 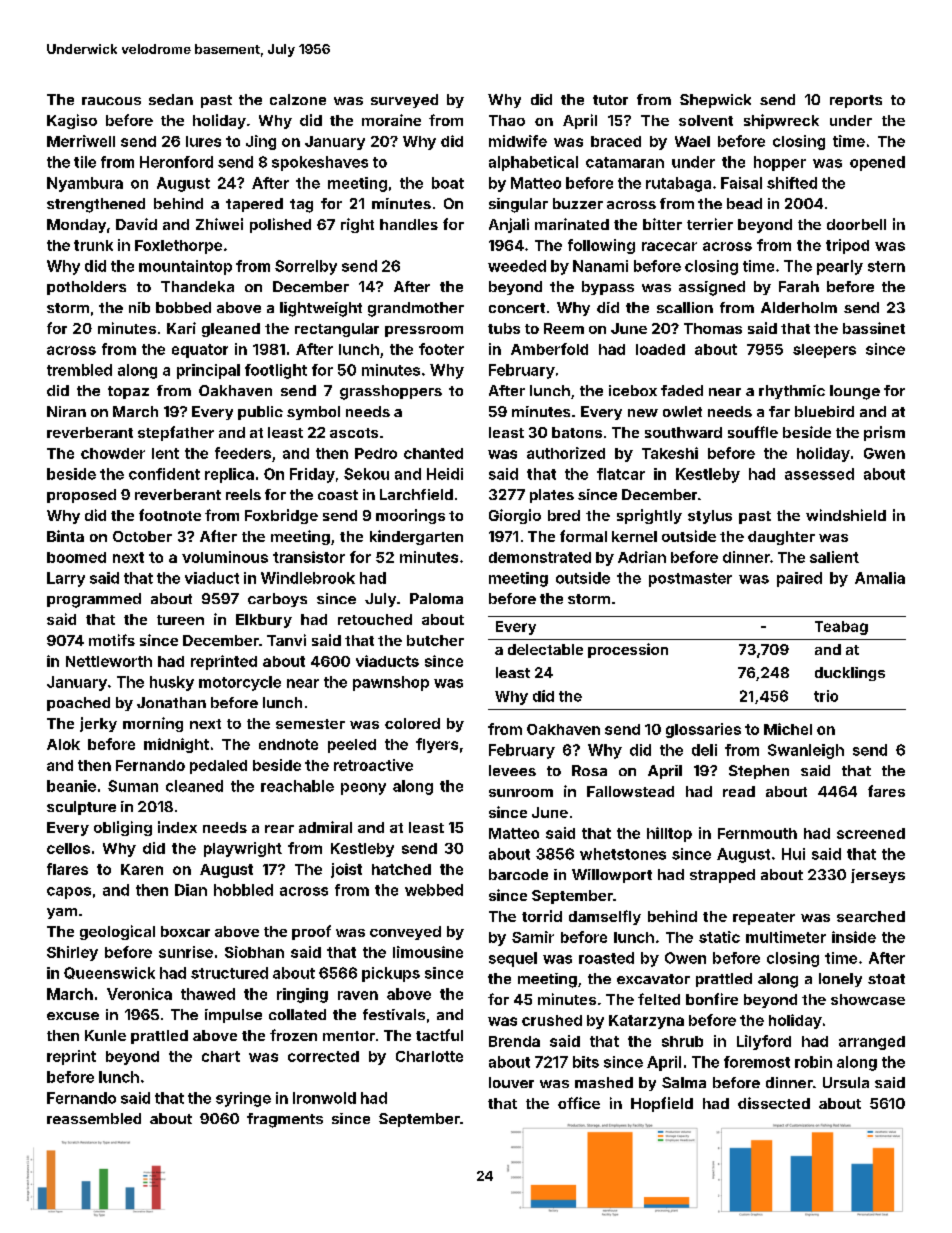 I want to click on Kagiso, so click(x=72, y=121).
